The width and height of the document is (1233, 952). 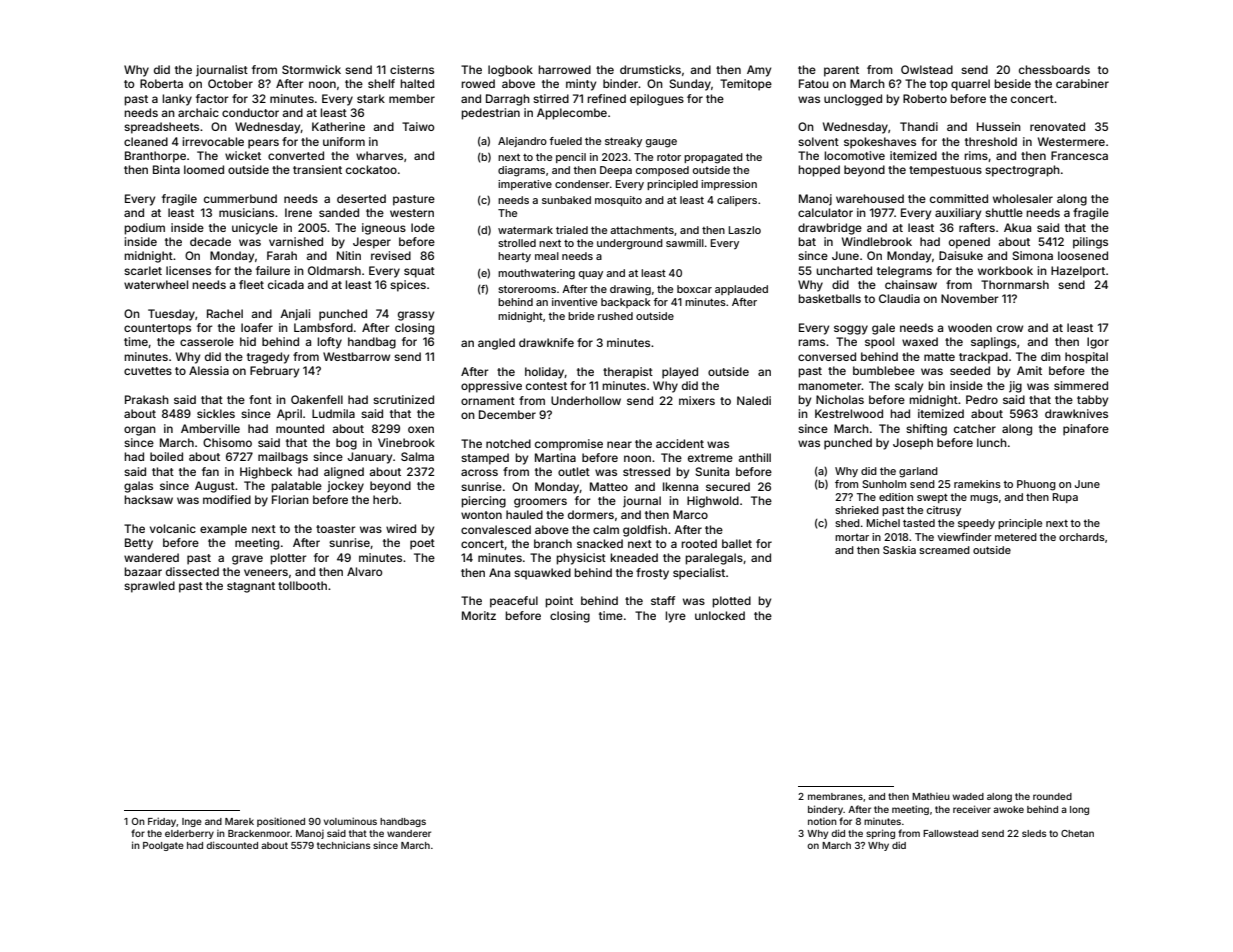 What do you see at coordinates (849, 413) in the document?
I see `Kestrelwood` at bounding box center [849, 413].
